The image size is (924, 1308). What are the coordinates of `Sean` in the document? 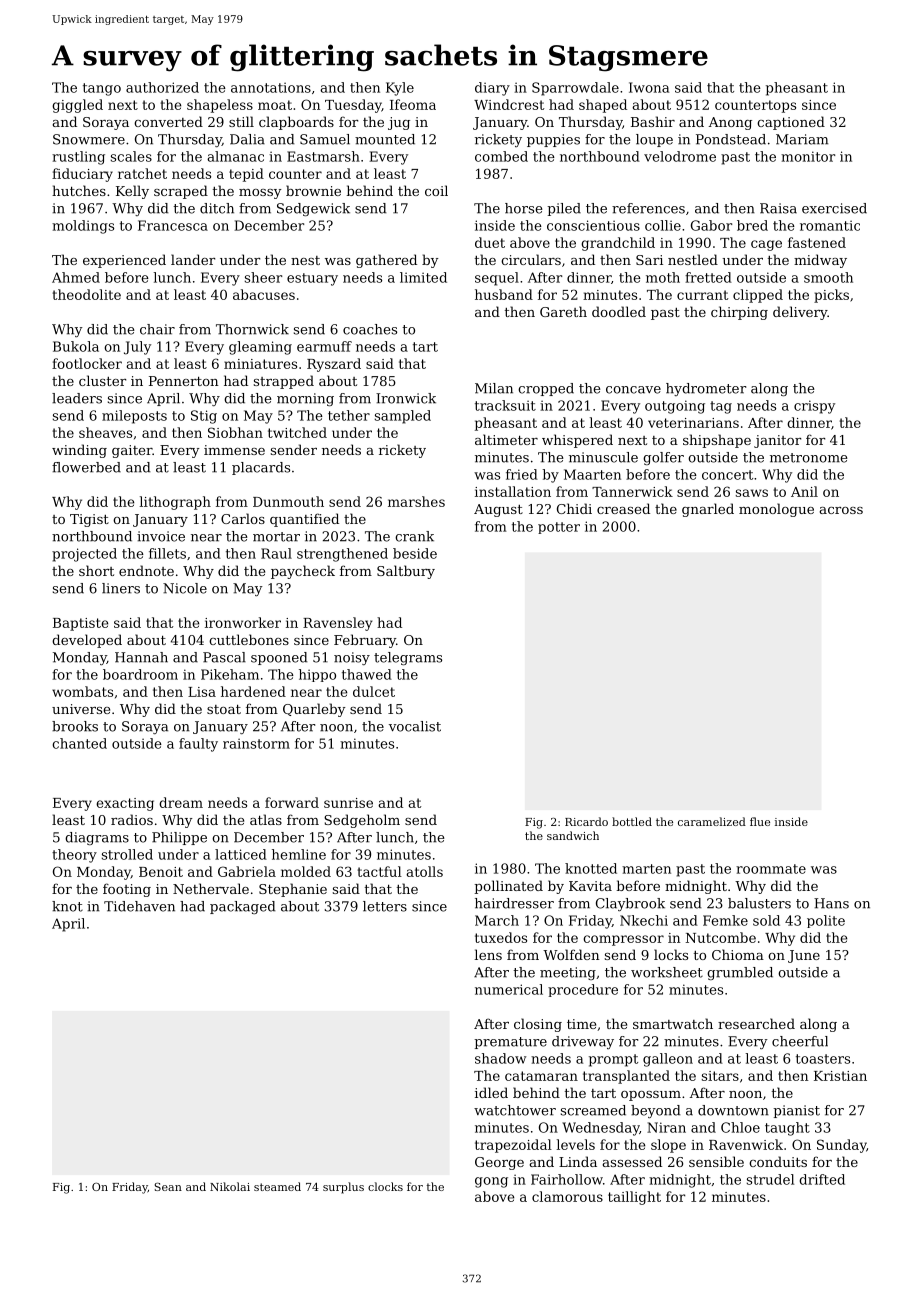 It's located at (168, 1187).
